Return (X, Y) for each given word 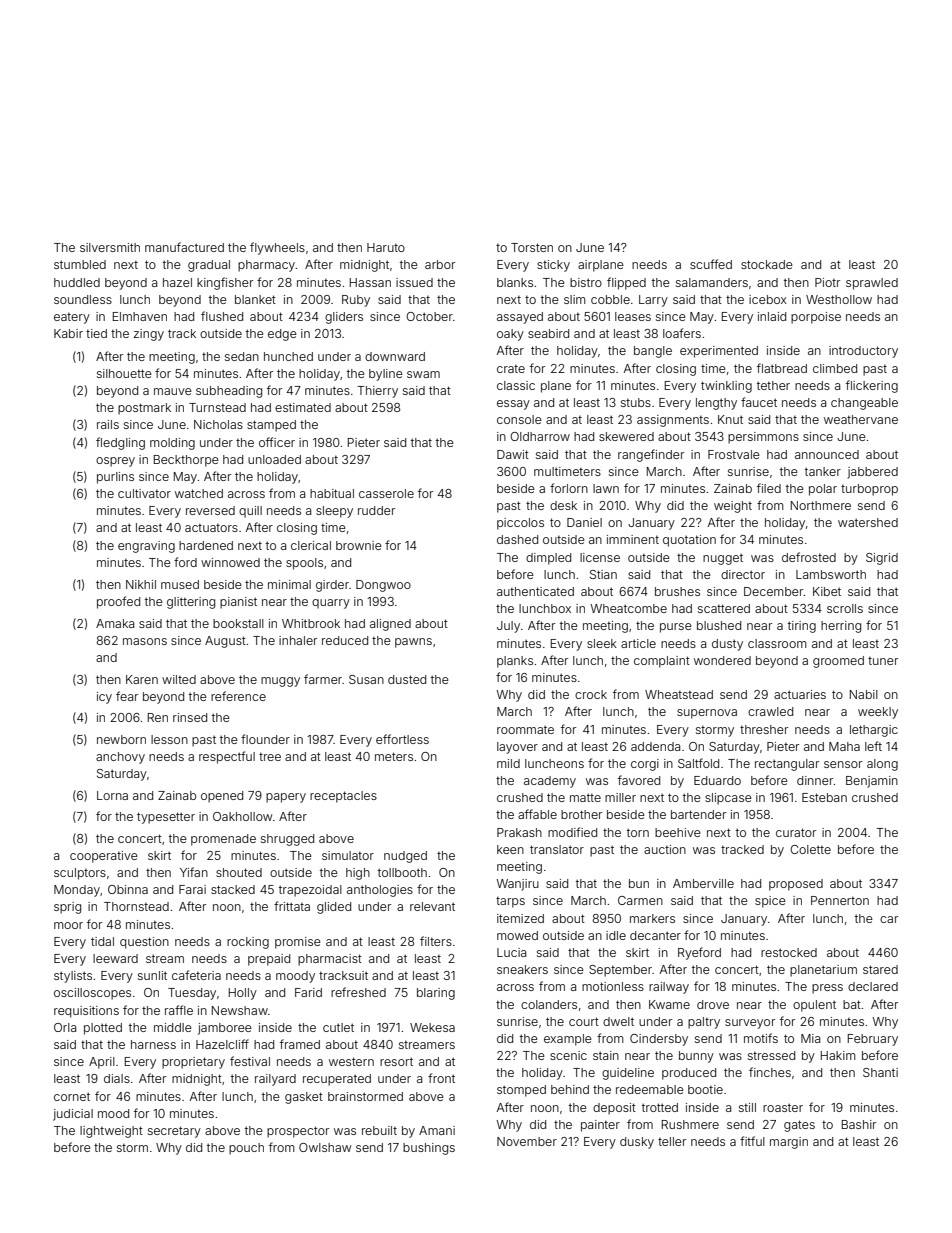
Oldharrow (540, 436)
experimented (719, 352)
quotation (689, 541)
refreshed (358, 992)
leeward (115, 958)
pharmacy (267, 266)
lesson (169, 739)
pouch (246, 1149)
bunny (696, 1057)
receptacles (343, 797)
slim (574, 299)
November (527, 1141)
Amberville (703, 883)
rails (108, 424)
